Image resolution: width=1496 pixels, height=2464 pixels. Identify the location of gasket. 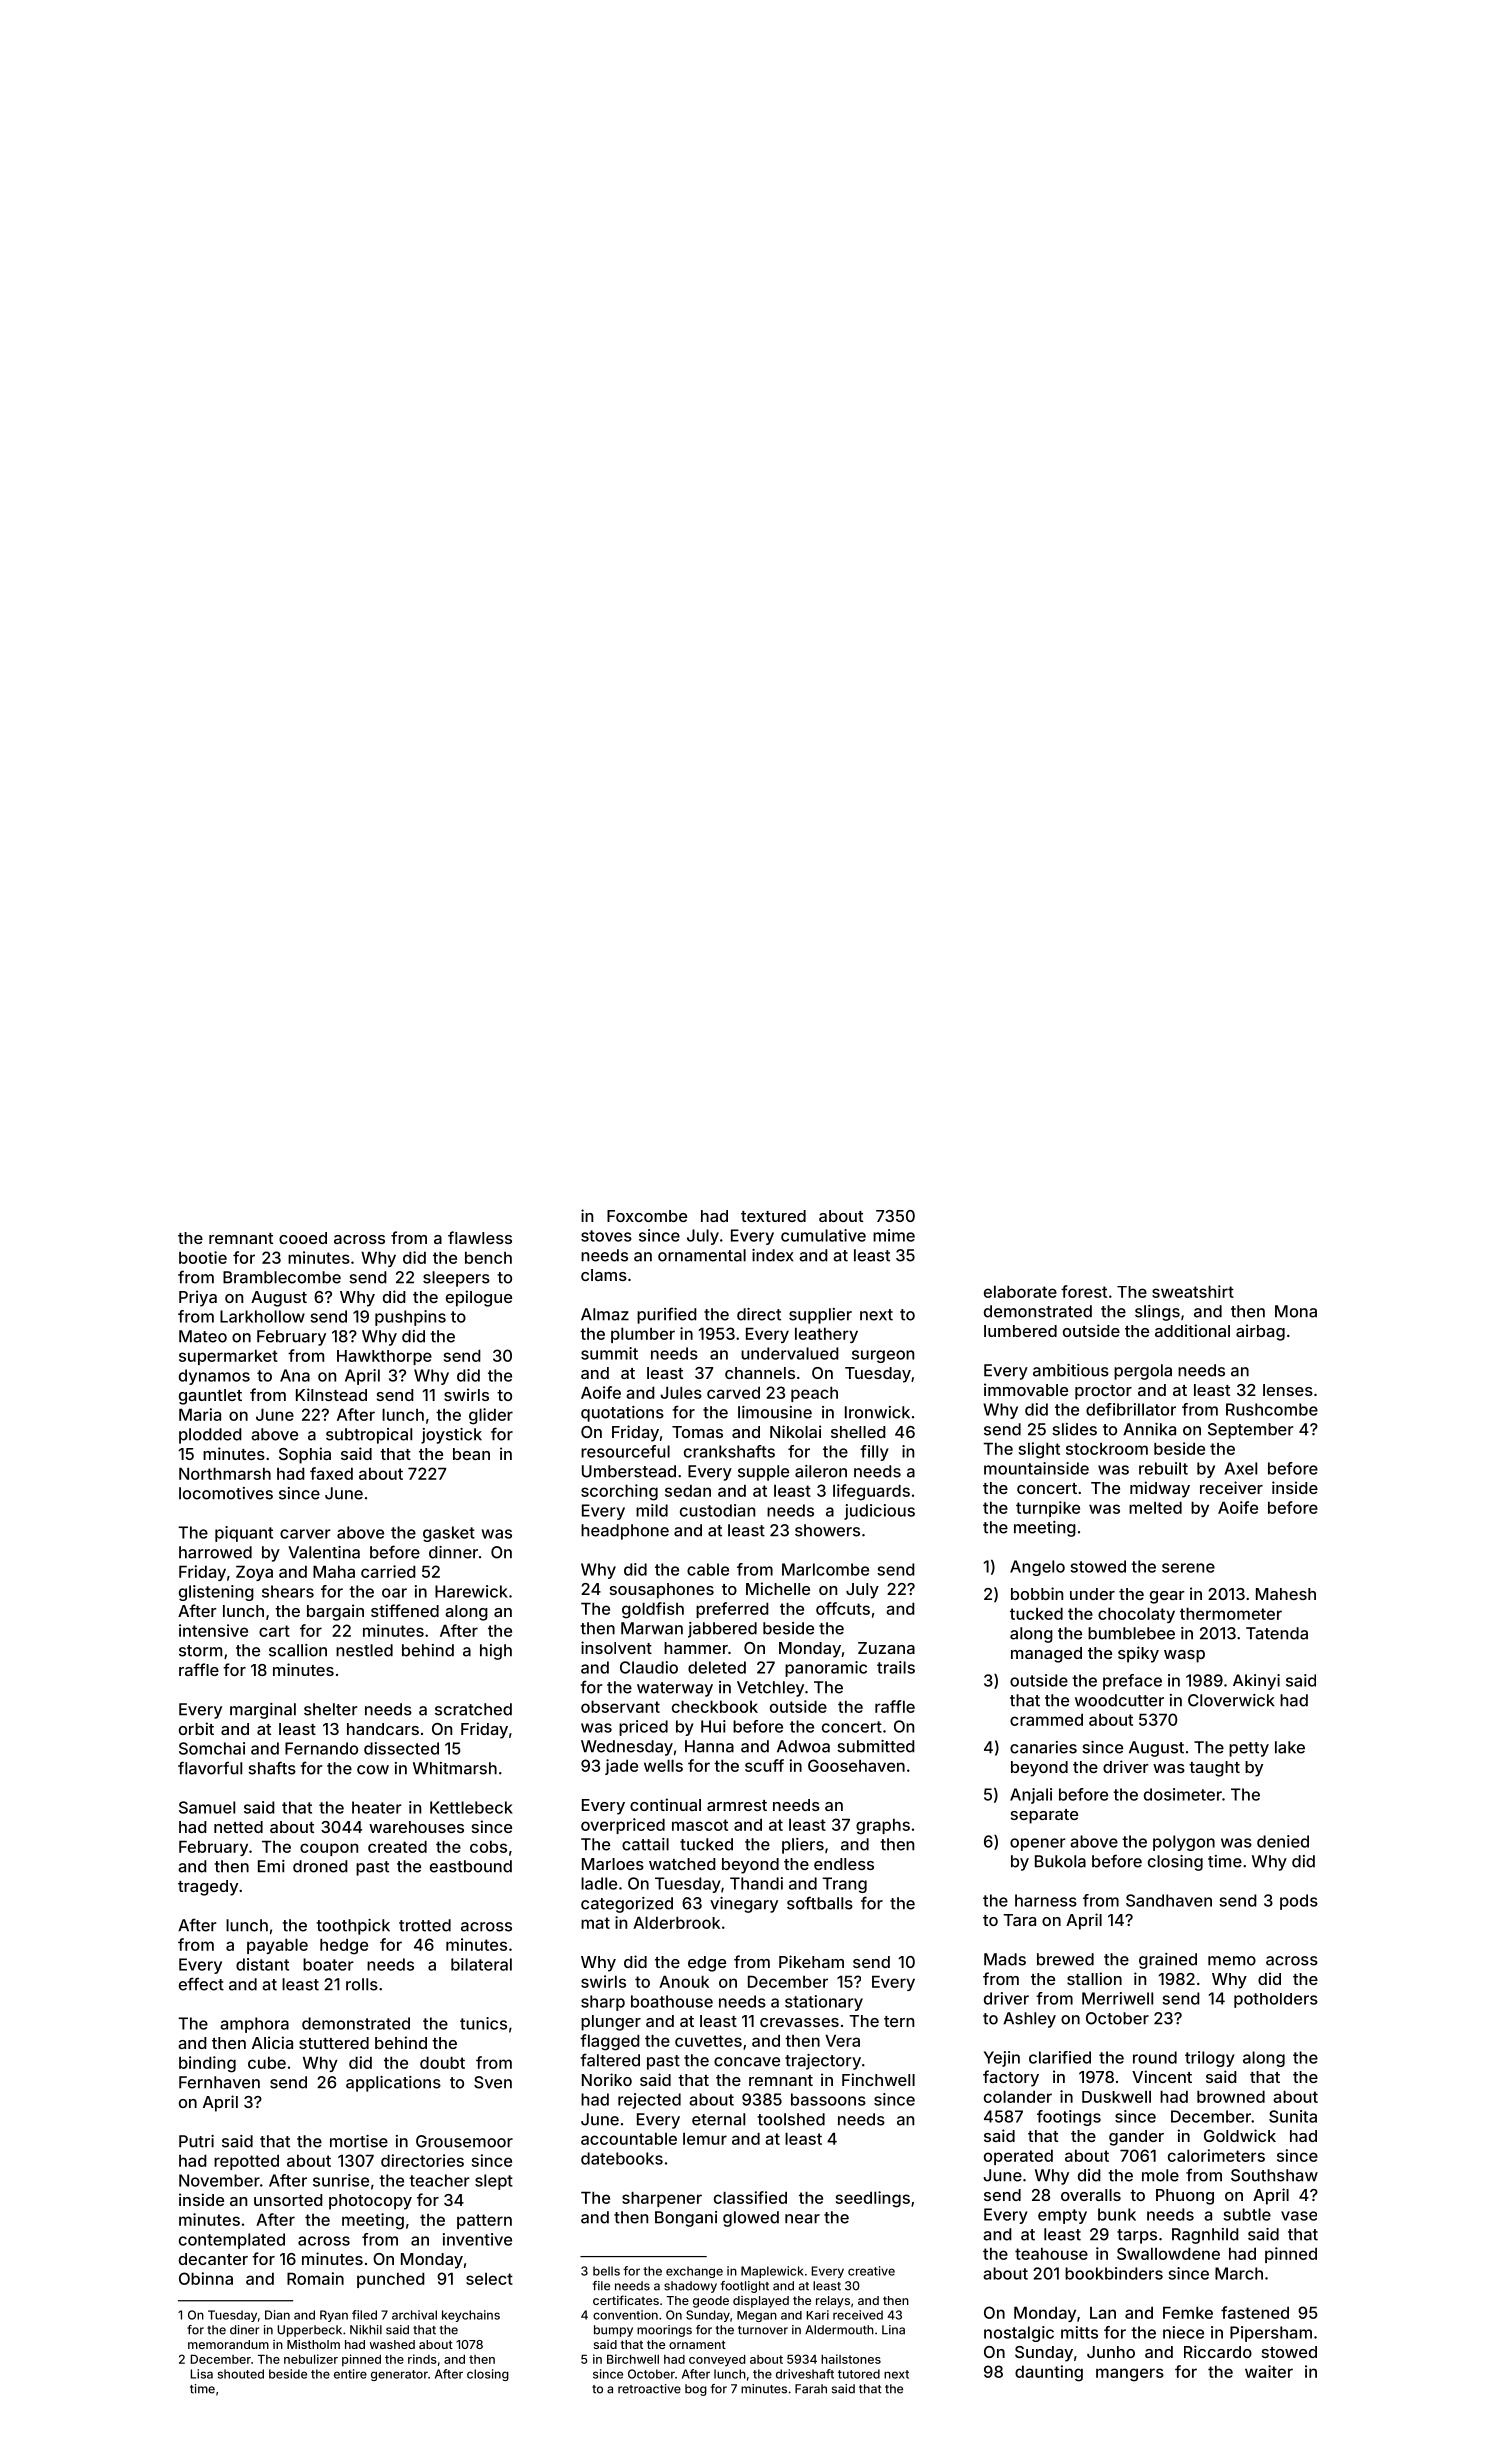
(449, 1534).
